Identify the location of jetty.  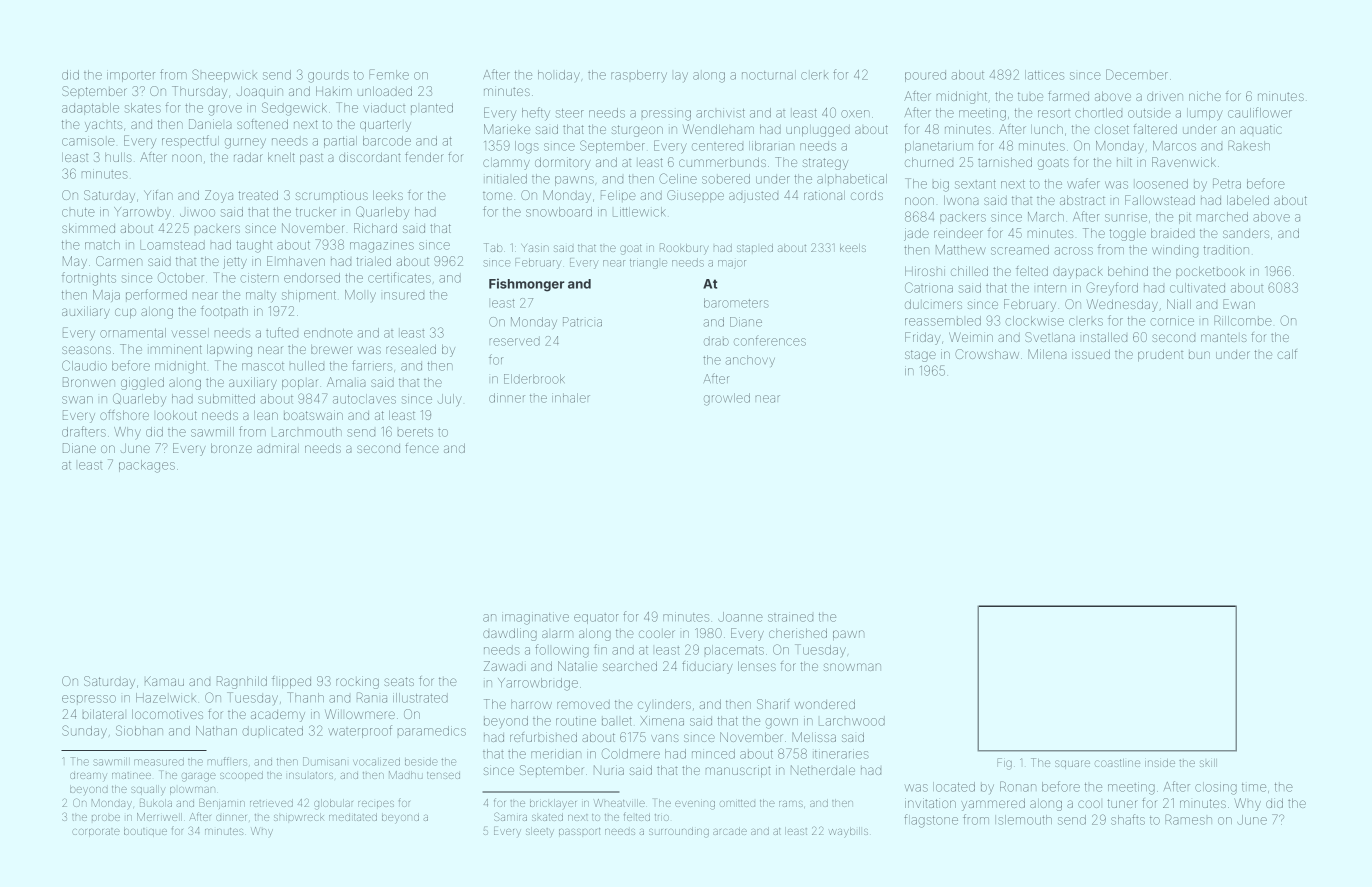
(235, 262).
